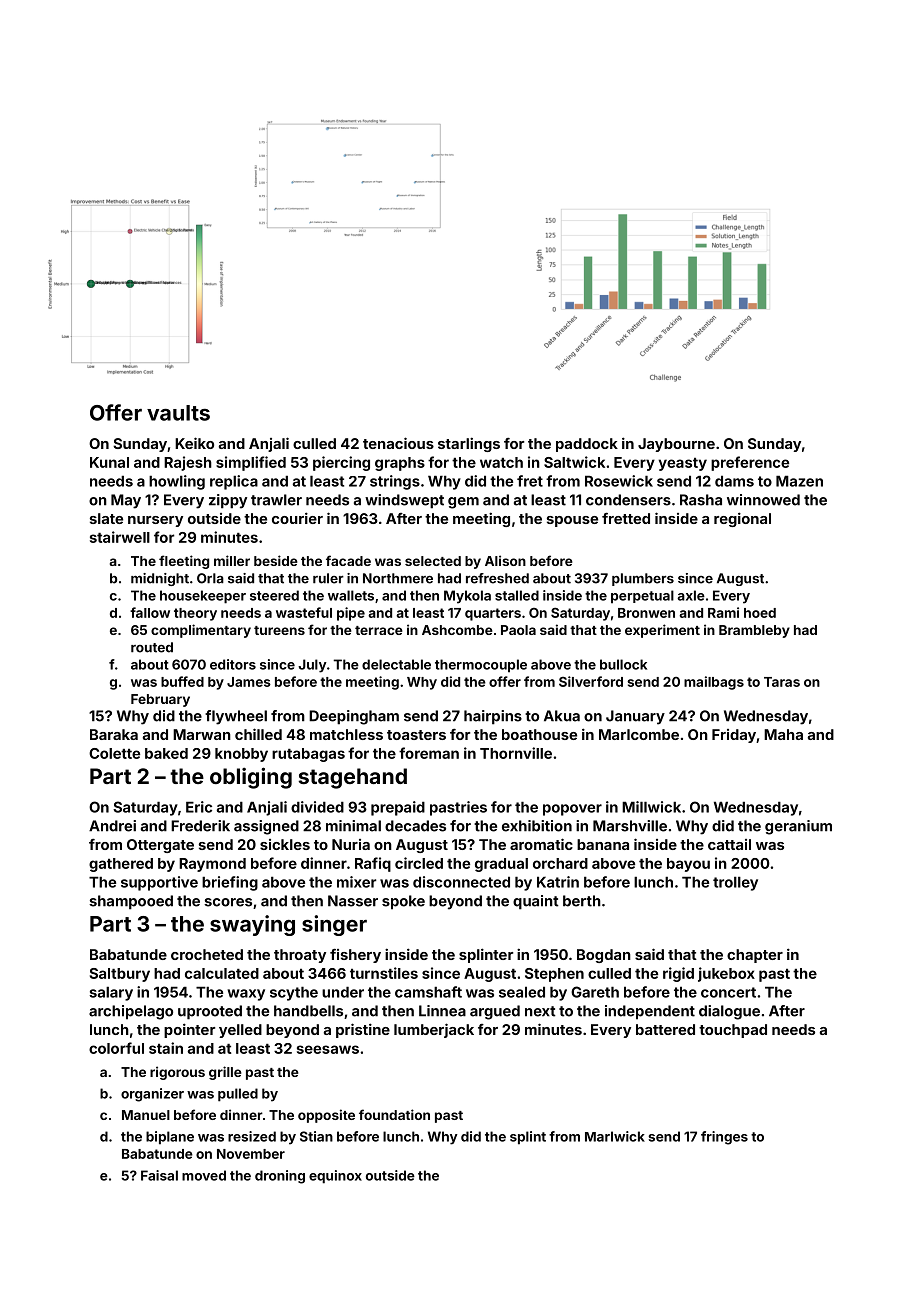 Image resolution: width=924 pixels, height=1308 pixels. I want to click on watch, so click(501, 462).
